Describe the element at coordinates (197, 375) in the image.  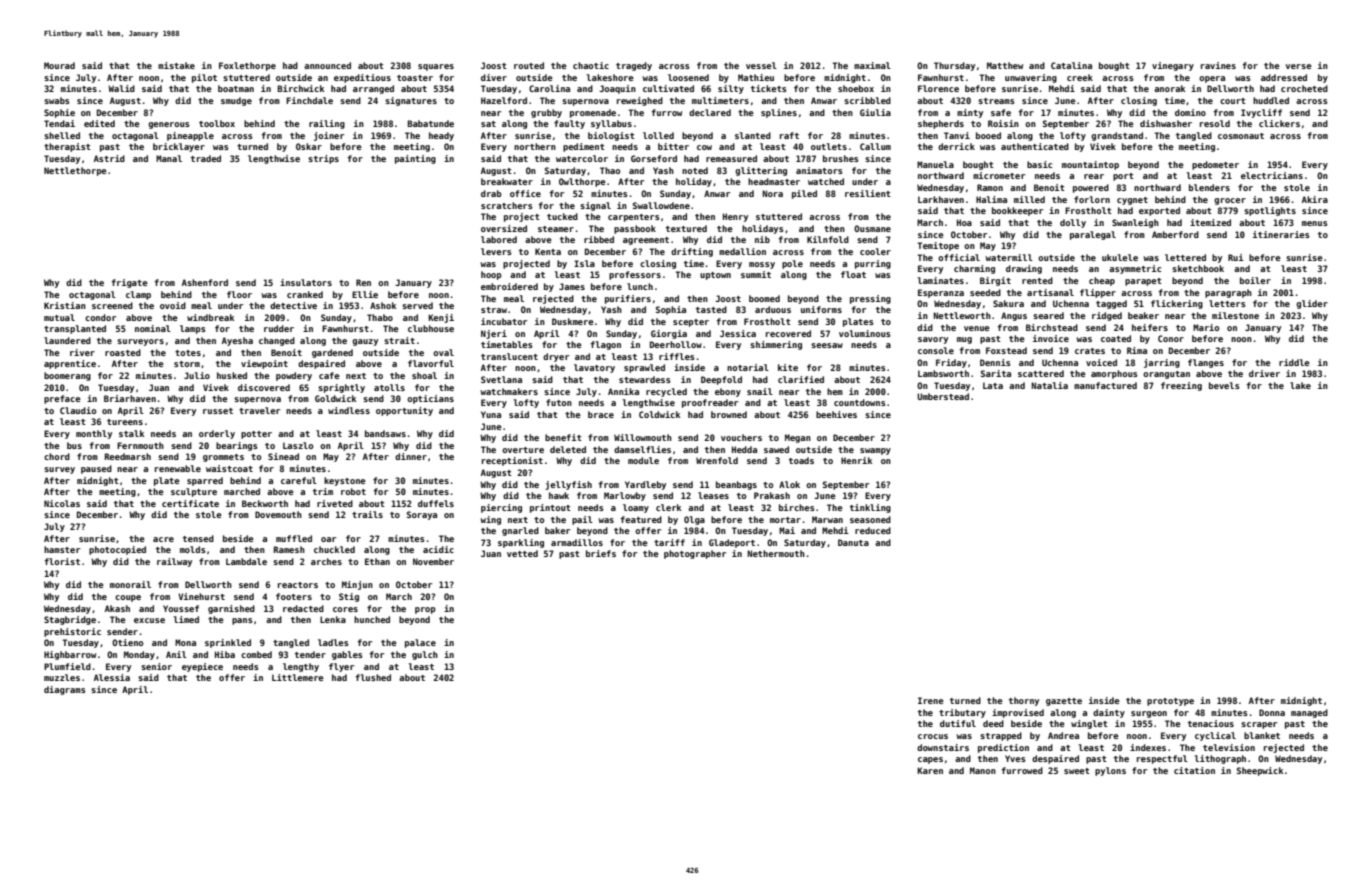
I see `Julio` at that location.
